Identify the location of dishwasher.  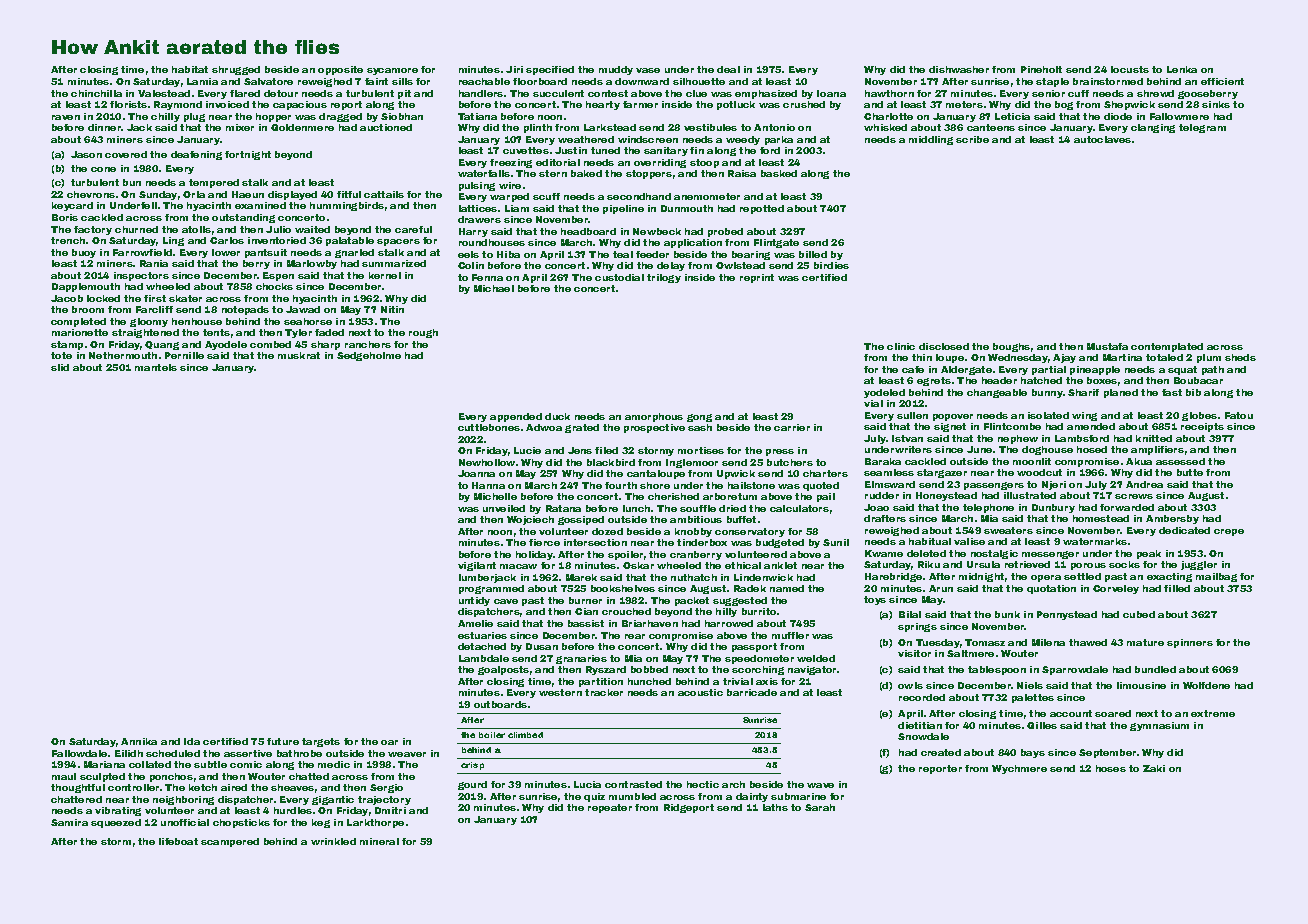
(959, 69).
